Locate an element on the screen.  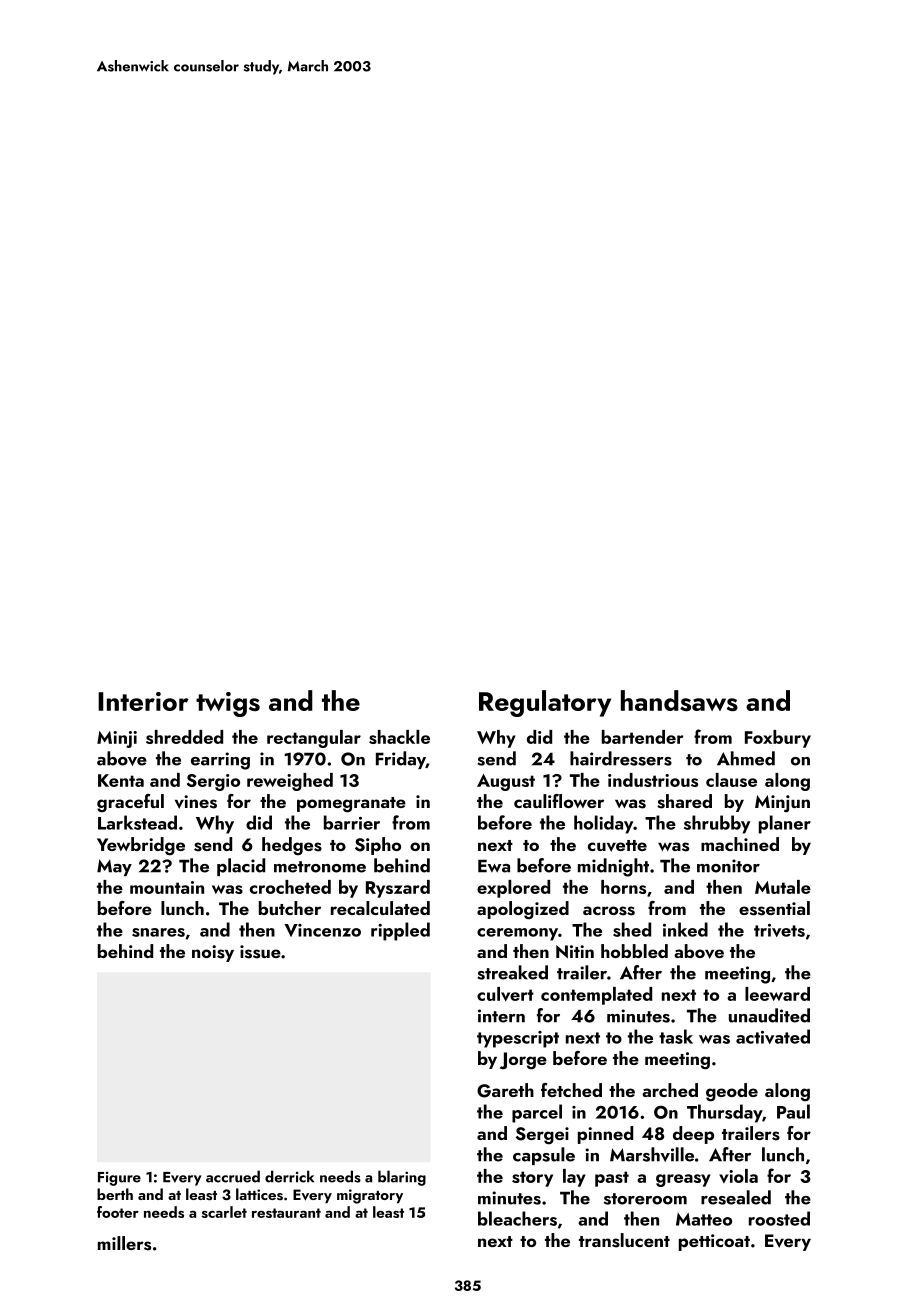
bleachers is located at coordinates (517, 1218).
